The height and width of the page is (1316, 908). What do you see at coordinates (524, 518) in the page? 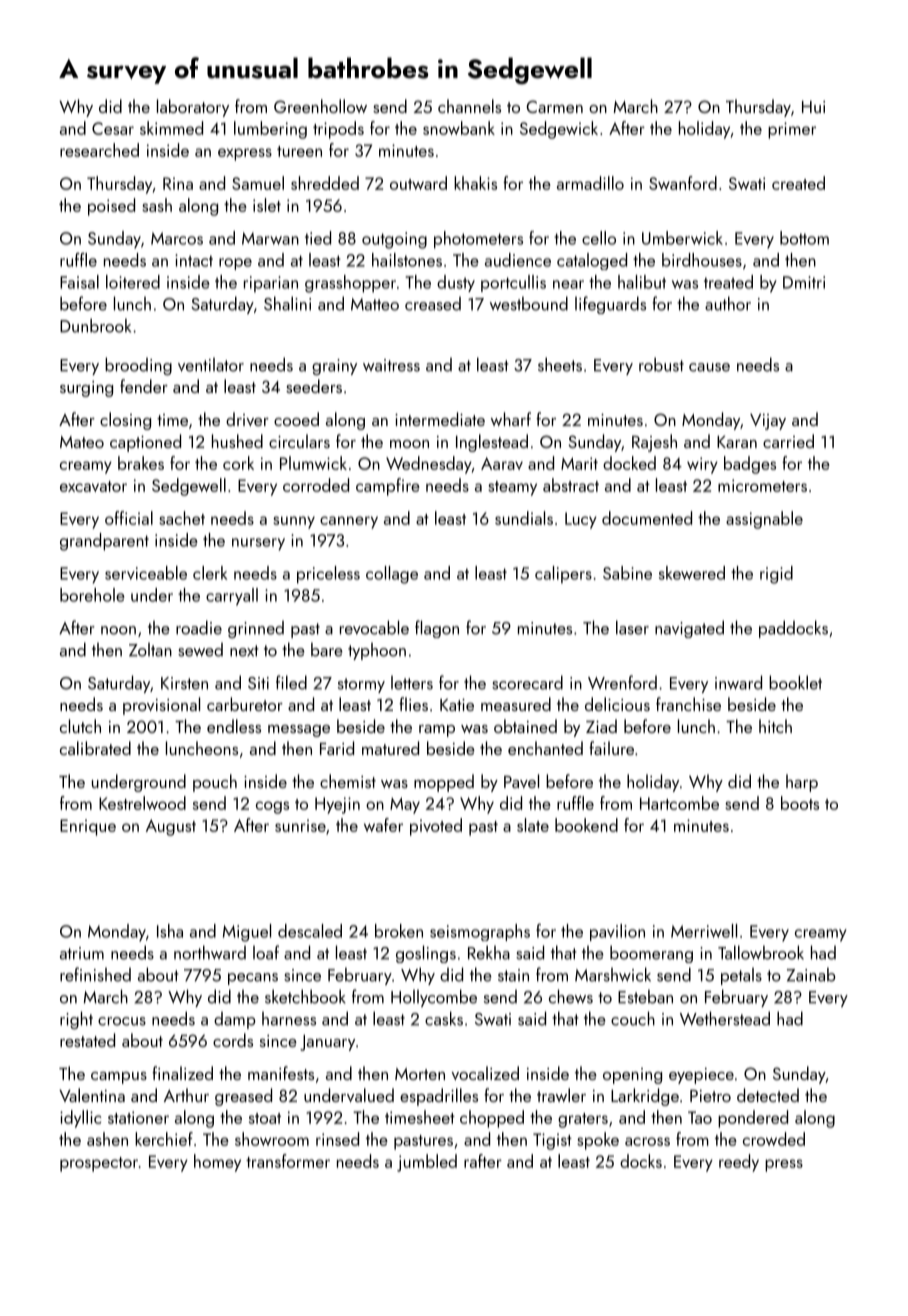
I see `sundials` at bounding box center [524, 518].
